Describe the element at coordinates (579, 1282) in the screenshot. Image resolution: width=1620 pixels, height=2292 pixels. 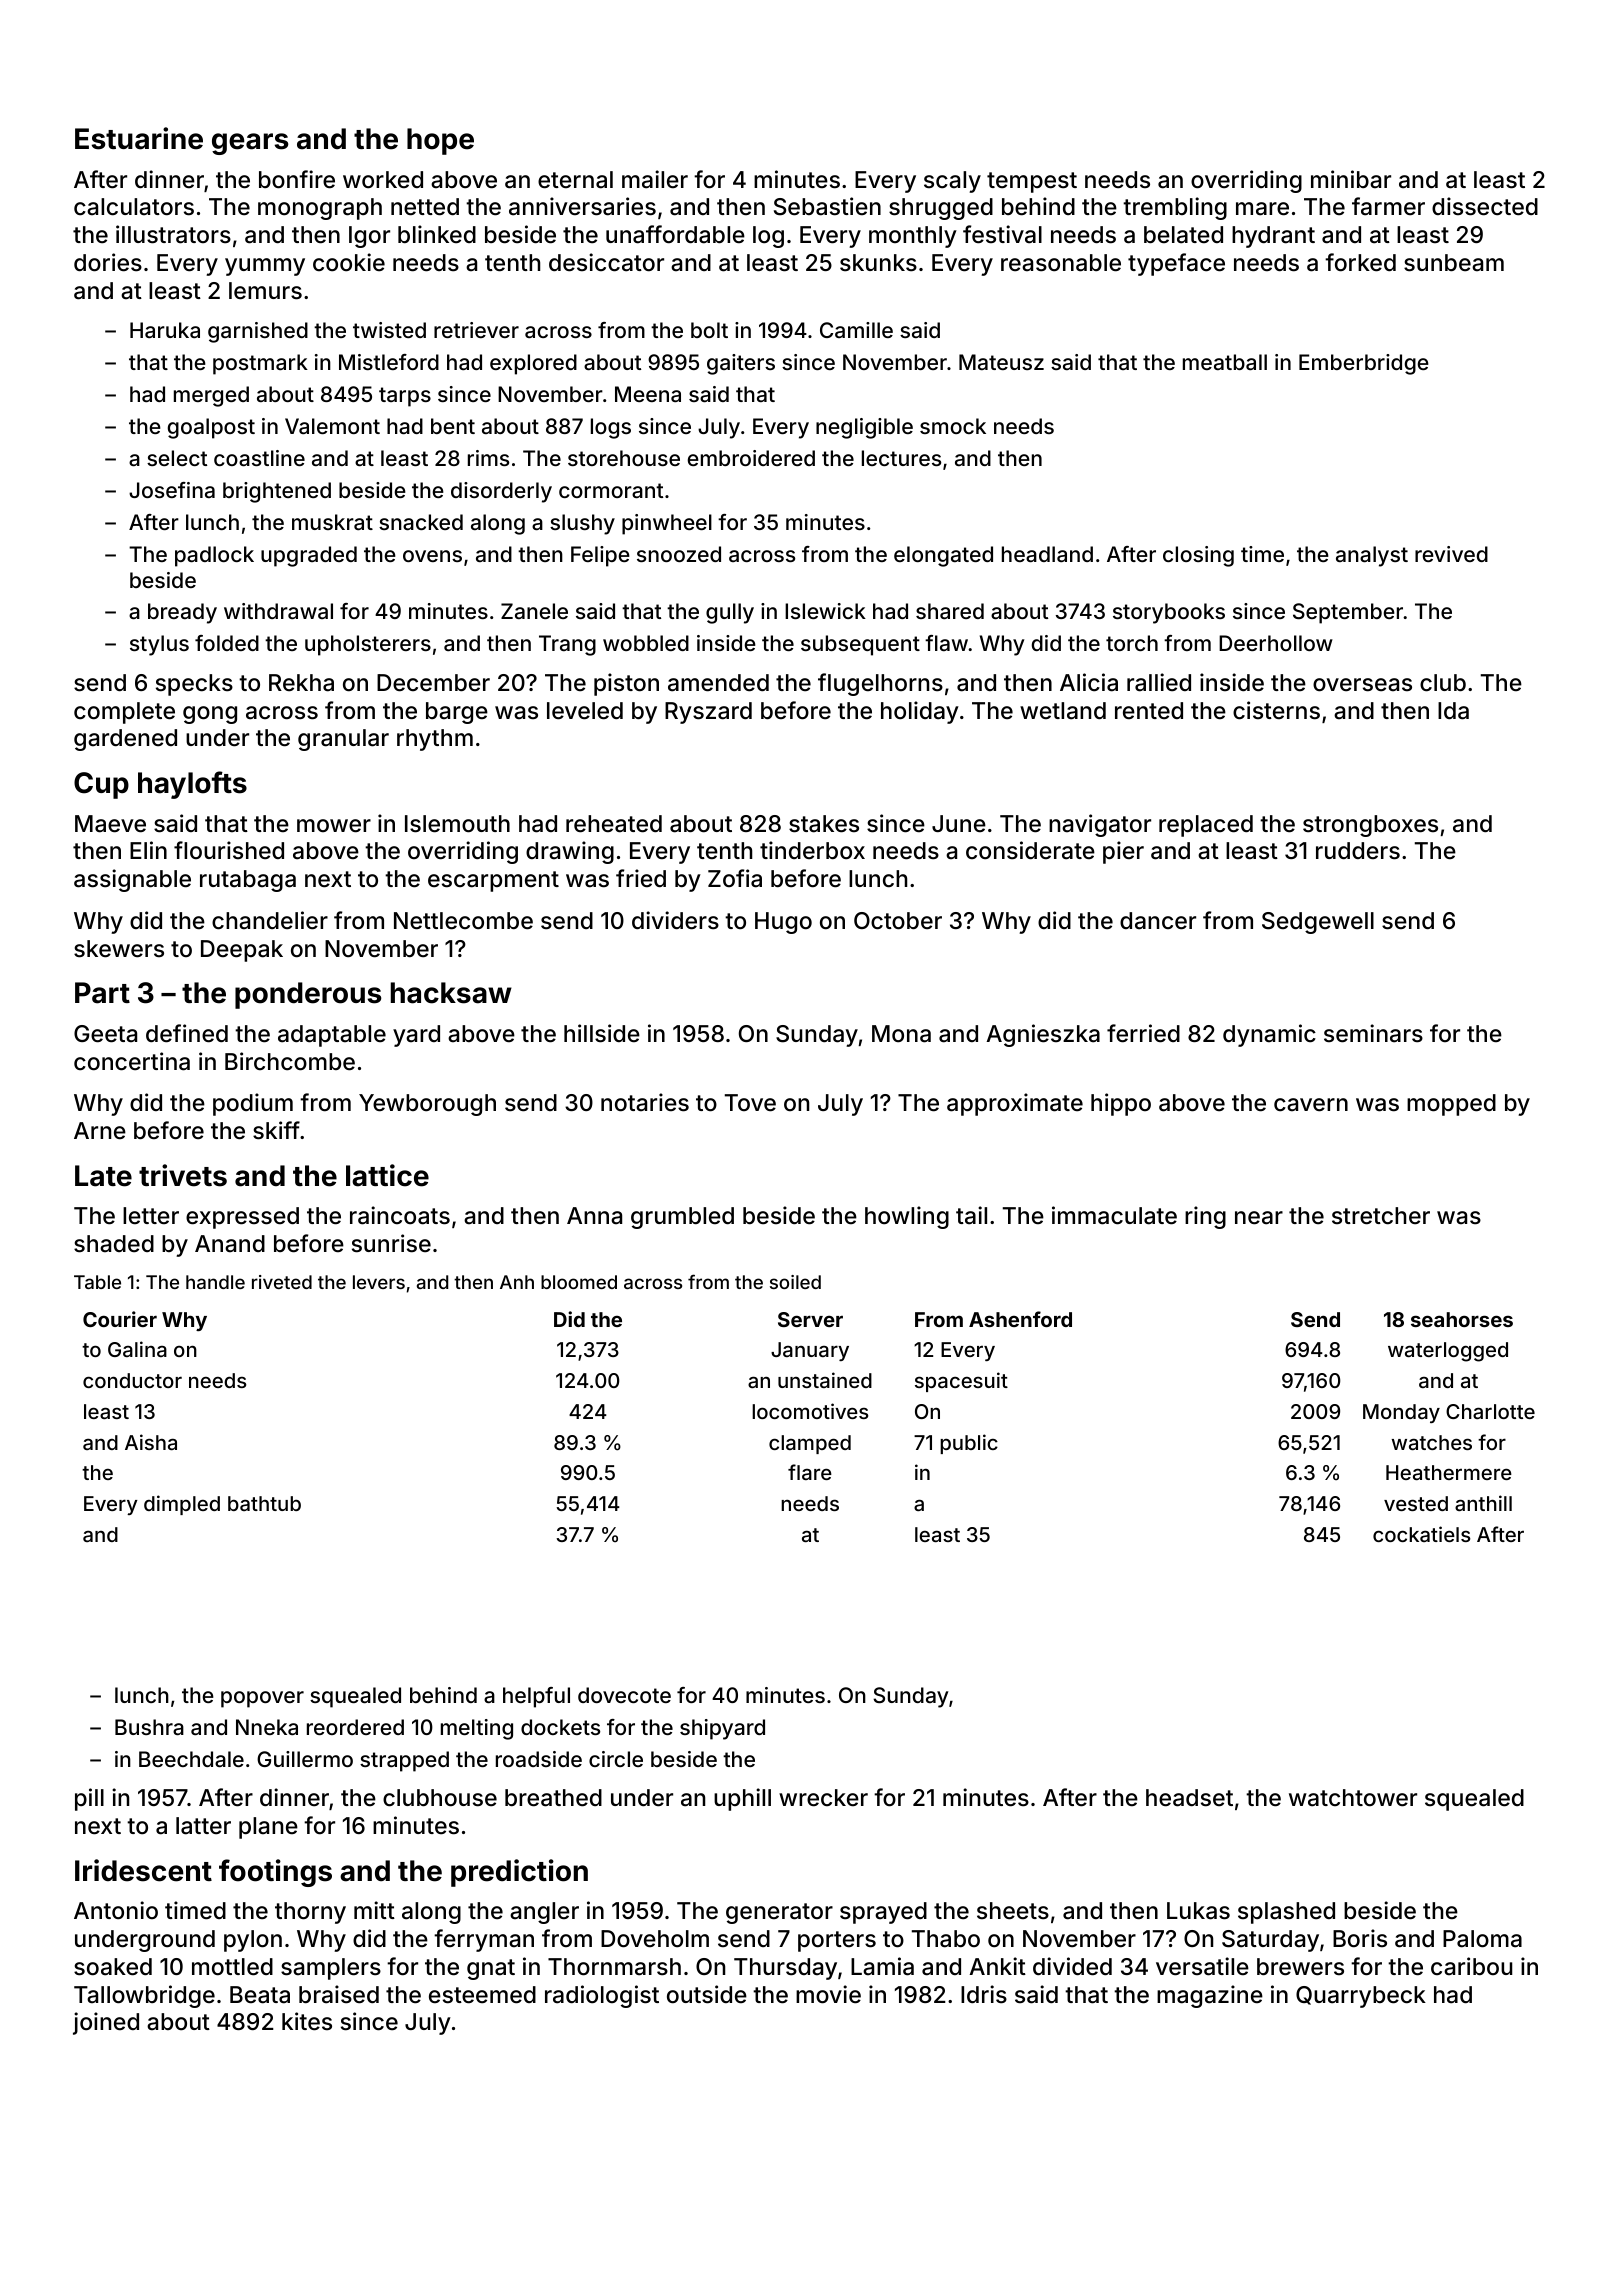
I see `bloomed` at that location.
